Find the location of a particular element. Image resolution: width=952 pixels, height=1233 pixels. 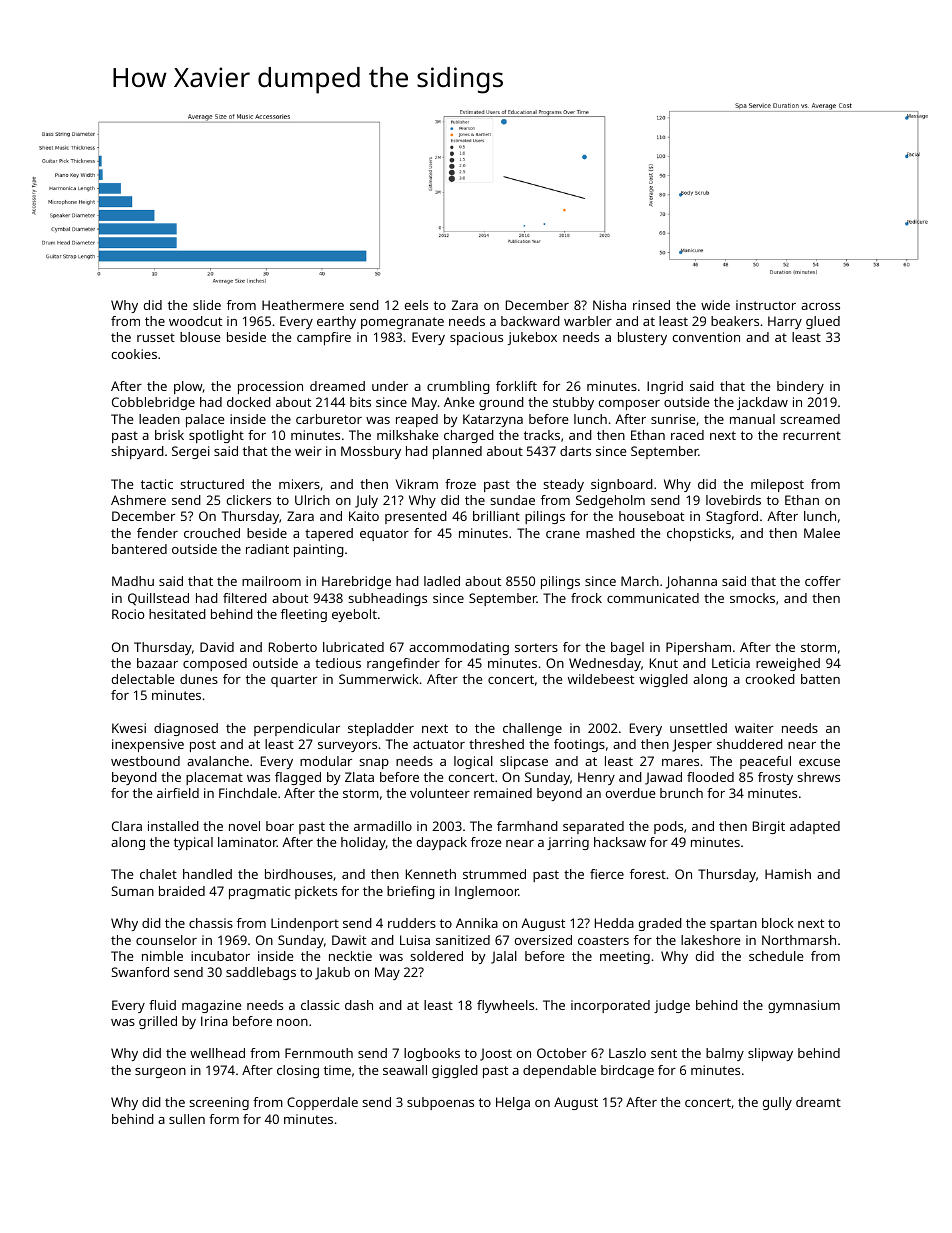

Kwesi is located at coordinates (129, 728).
